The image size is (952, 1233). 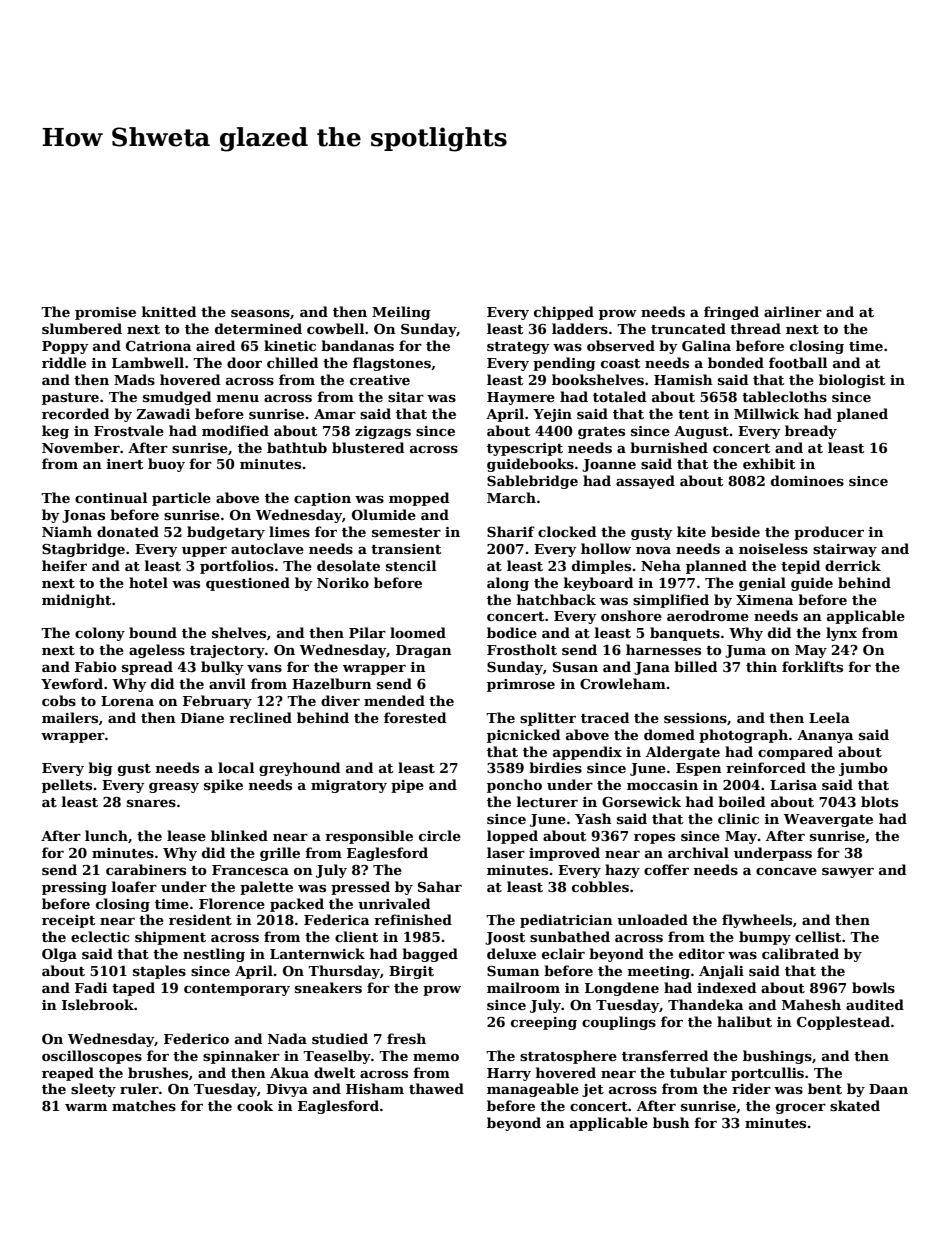 I want to click on bowls, so click(x=873, y=987).
